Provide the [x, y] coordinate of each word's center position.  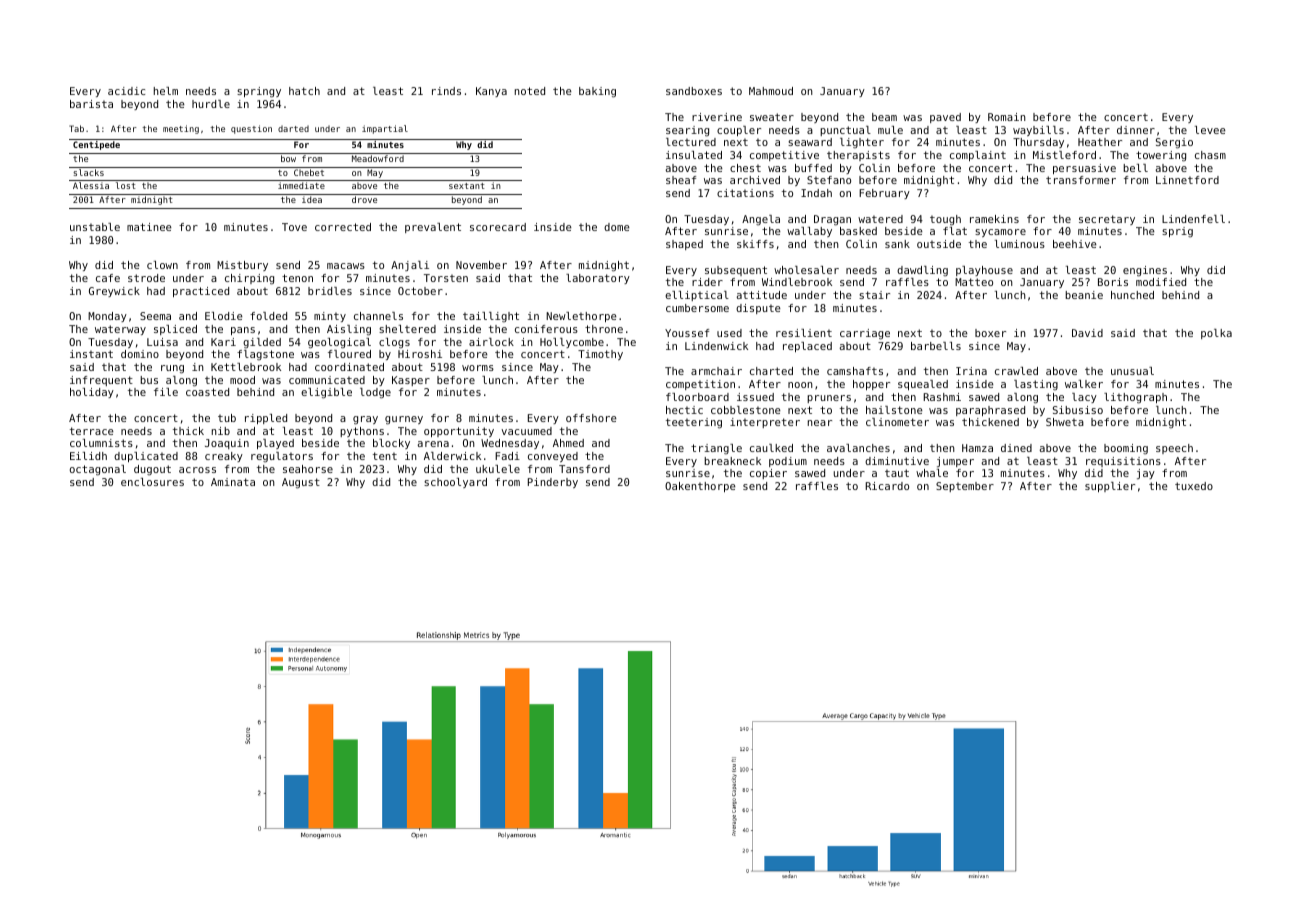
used [729, 333]
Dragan [832, 220]
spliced [175, 330]
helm [166, 91]
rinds [446, 91]
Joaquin [227, 444]
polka [1216, 334]
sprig [1177, 232]
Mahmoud [771, 91]
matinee [149, 227]
